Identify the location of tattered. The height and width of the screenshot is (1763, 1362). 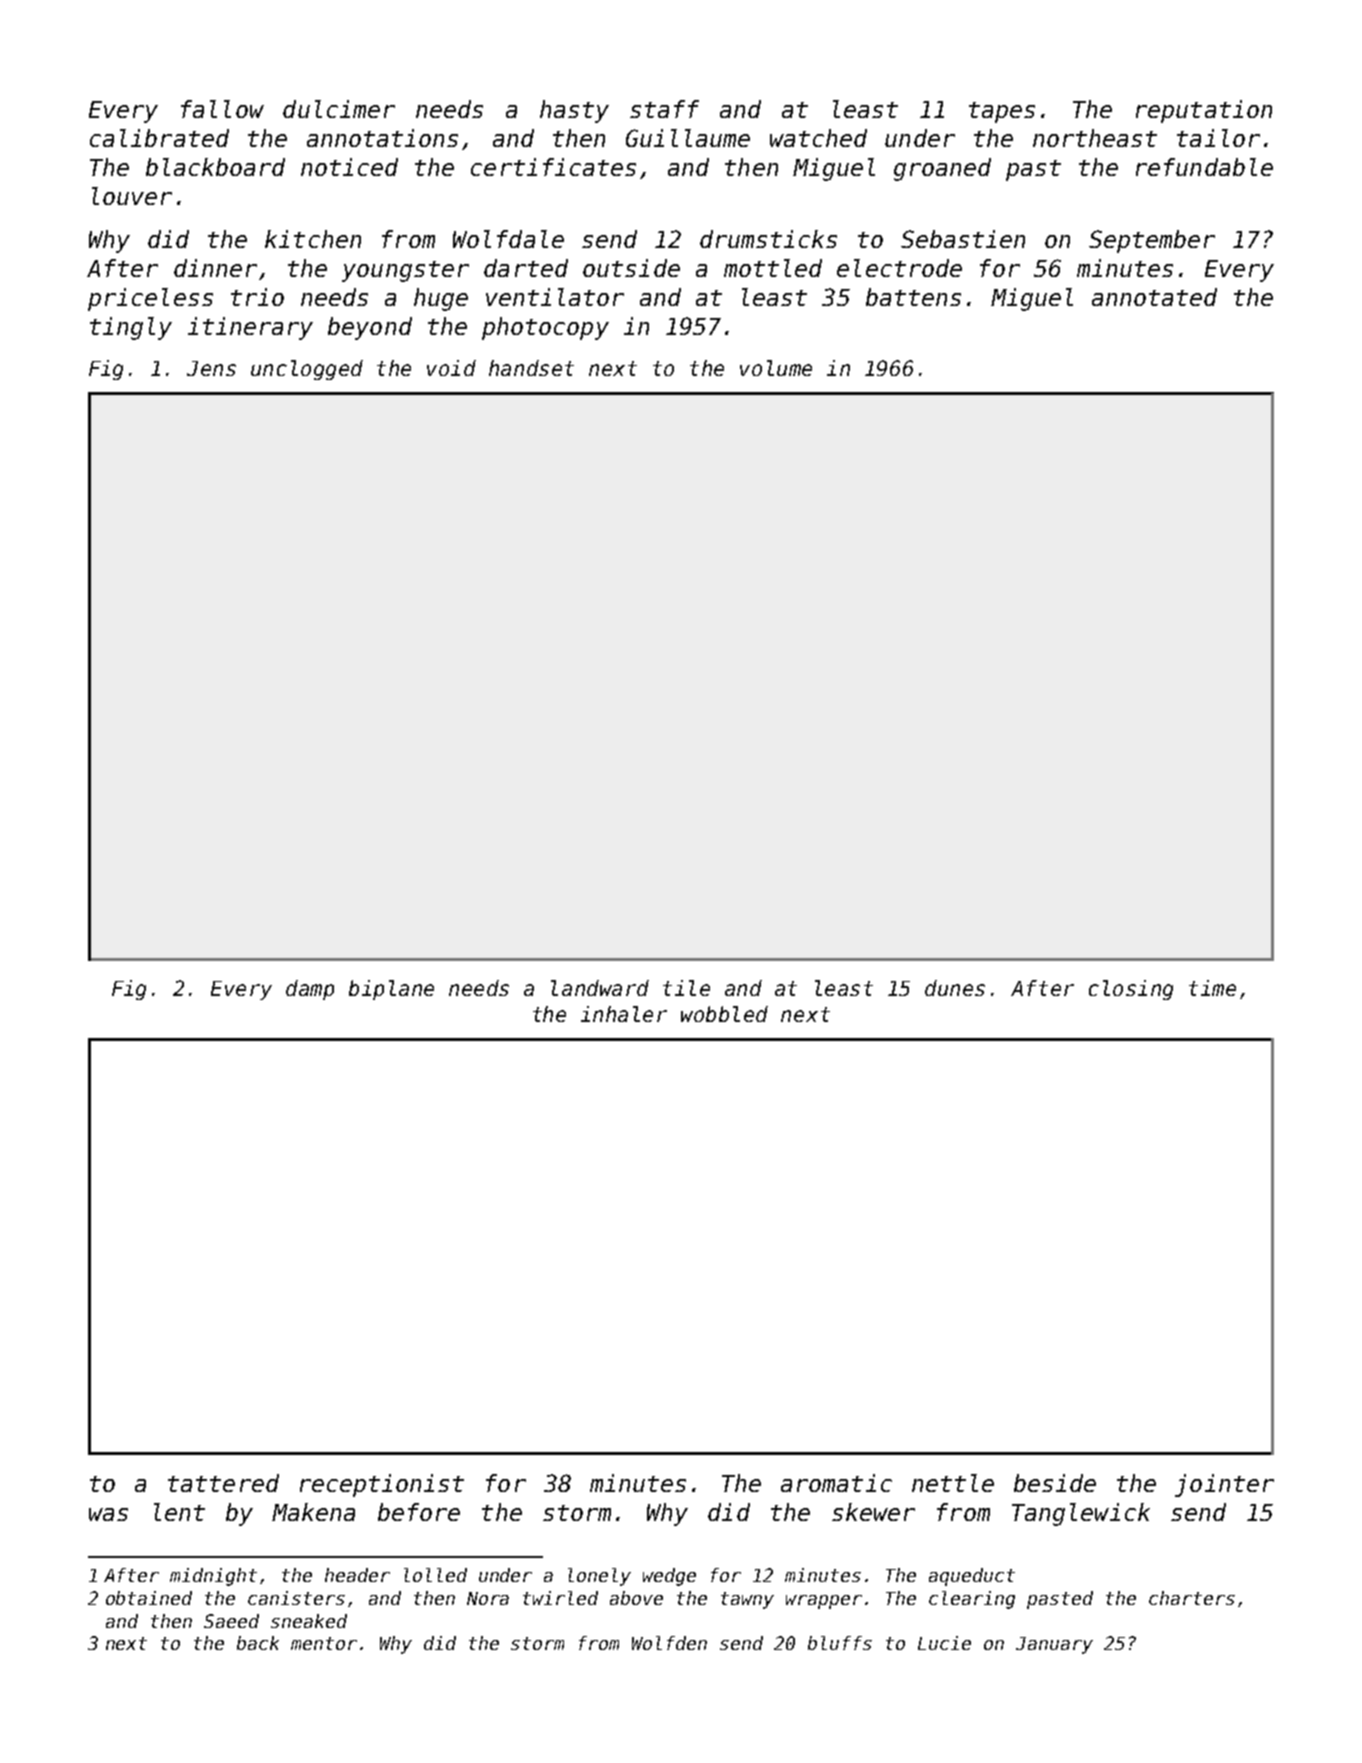
(223, 1483).
